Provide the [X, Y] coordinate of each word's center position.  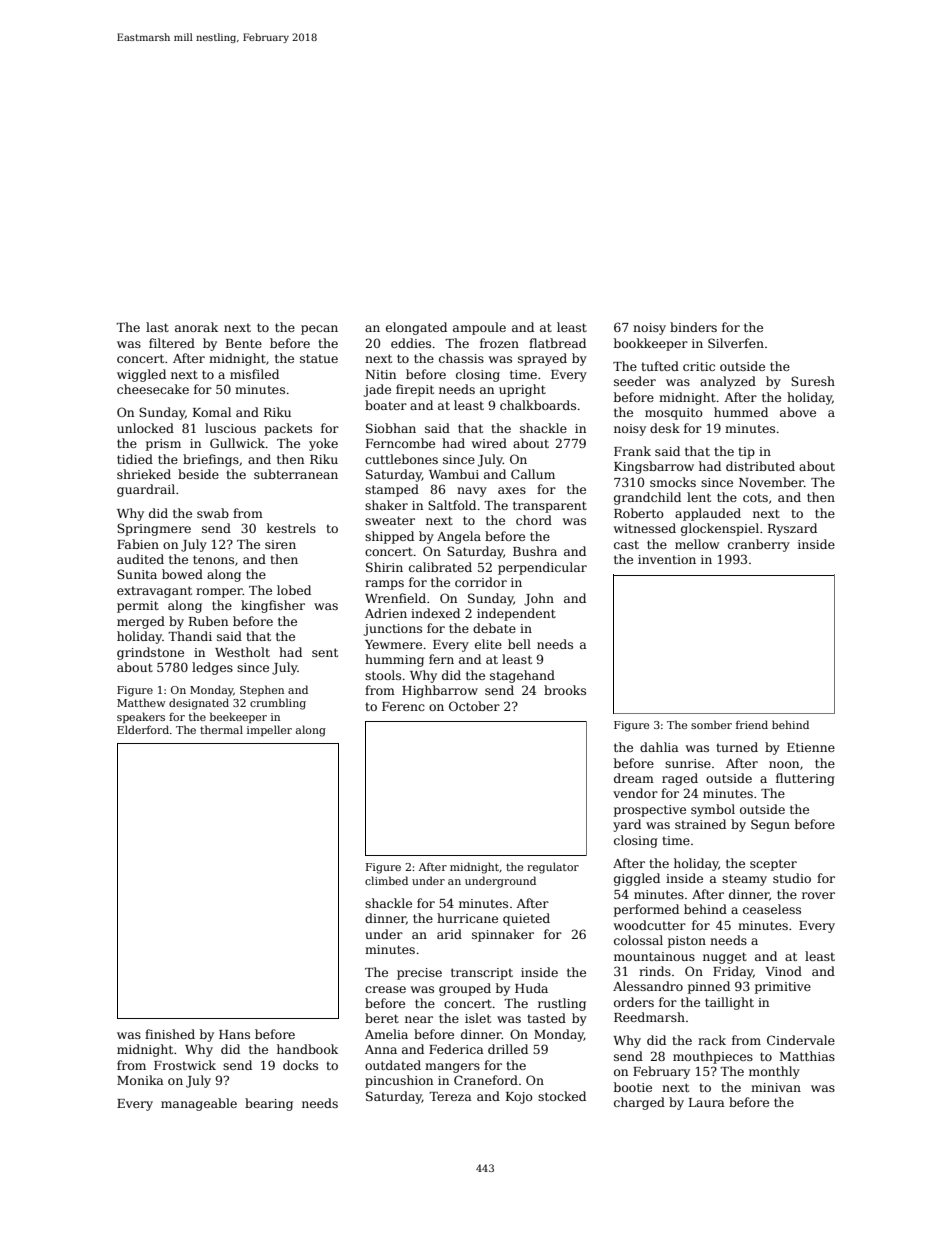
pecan [319, 330]
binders [693, 327]
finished [170, 1034]
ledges [212, 668]
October [474, 706]
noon [784, 764]
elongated [416, 328]
